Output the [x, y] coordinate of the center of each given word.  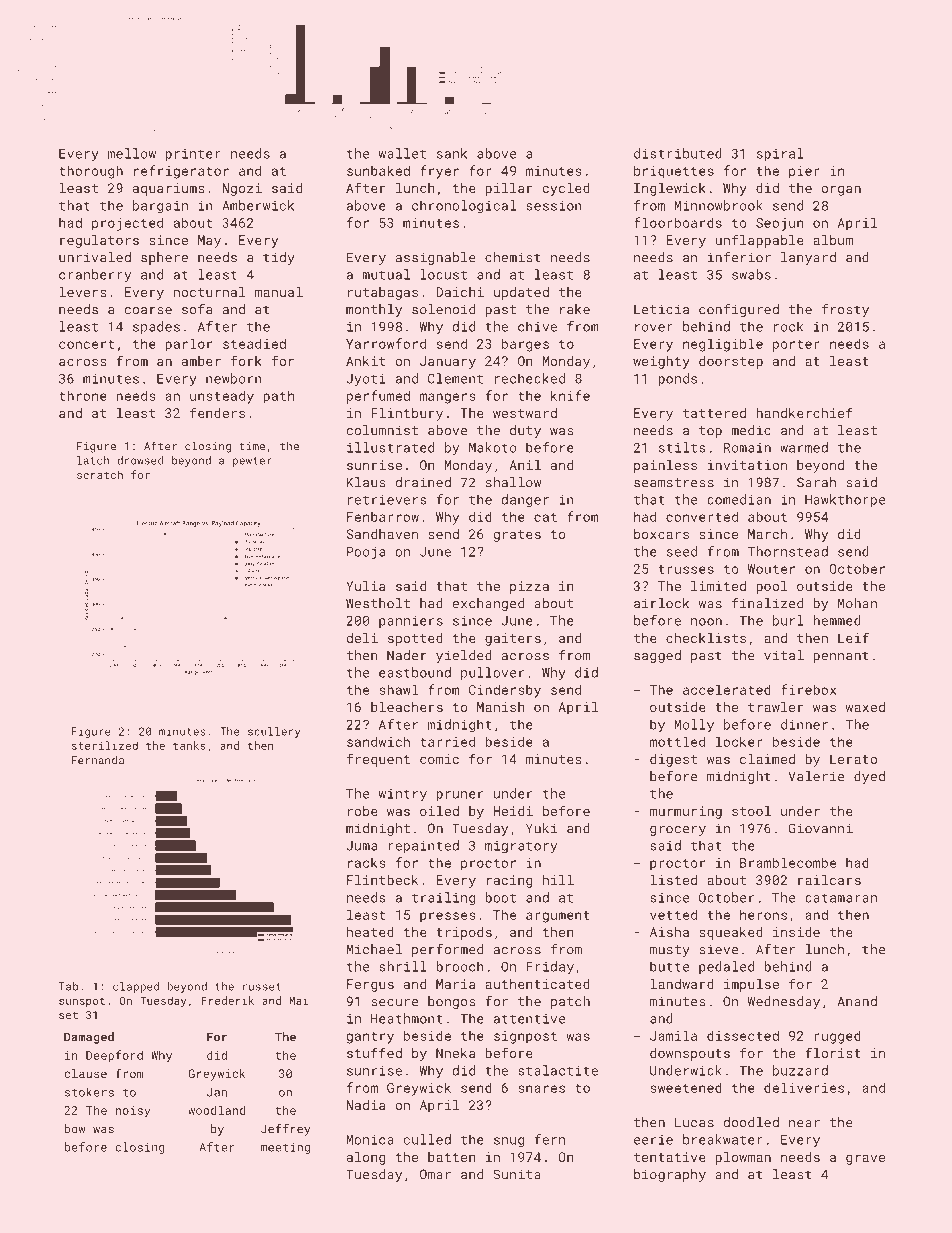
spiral [780, 154]
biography [670, 1175]
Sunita [517, 1174]
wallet [402, 153]
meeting [285, 1148]
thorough [91, 172]
